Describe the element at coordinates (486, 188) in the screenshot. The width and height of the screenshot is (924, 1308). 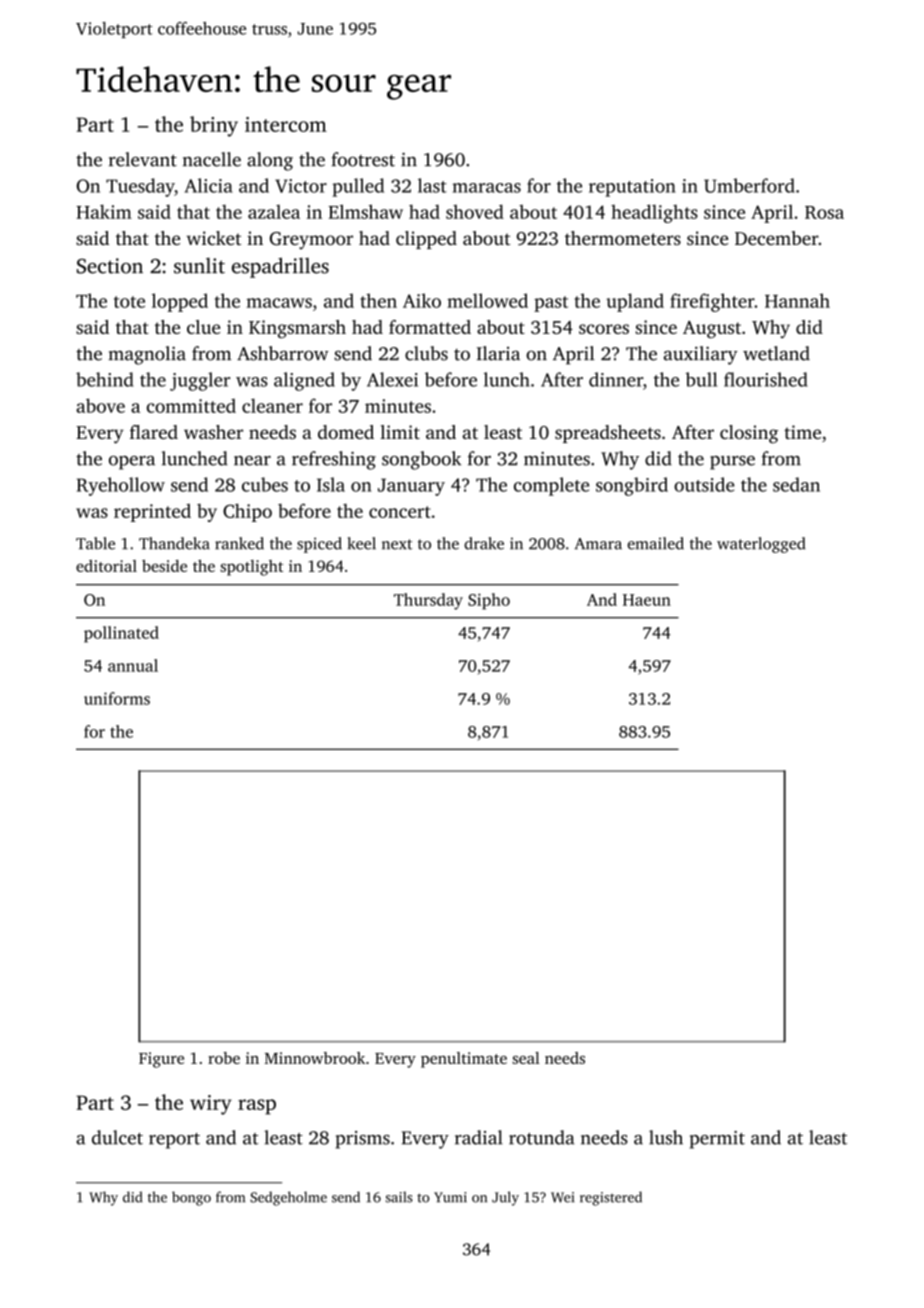
I see `maracas` at that location.
